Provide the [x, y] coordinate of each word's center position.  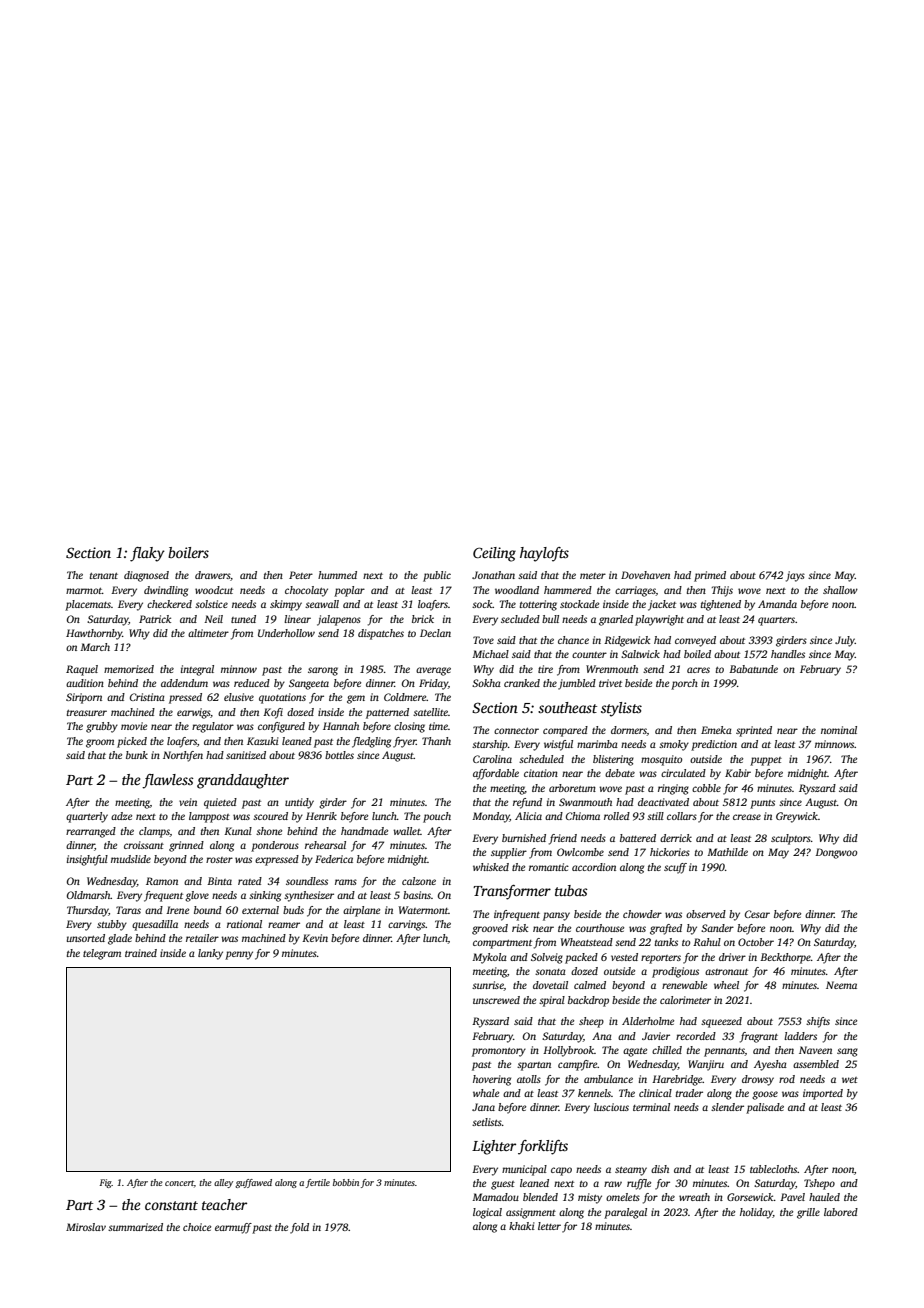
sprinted [754, 731]
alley [223, 1183]
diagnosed [146, 576]
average [433, 671]
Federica [334, 859]
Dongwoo [836, 853]
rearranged [91, 832]
